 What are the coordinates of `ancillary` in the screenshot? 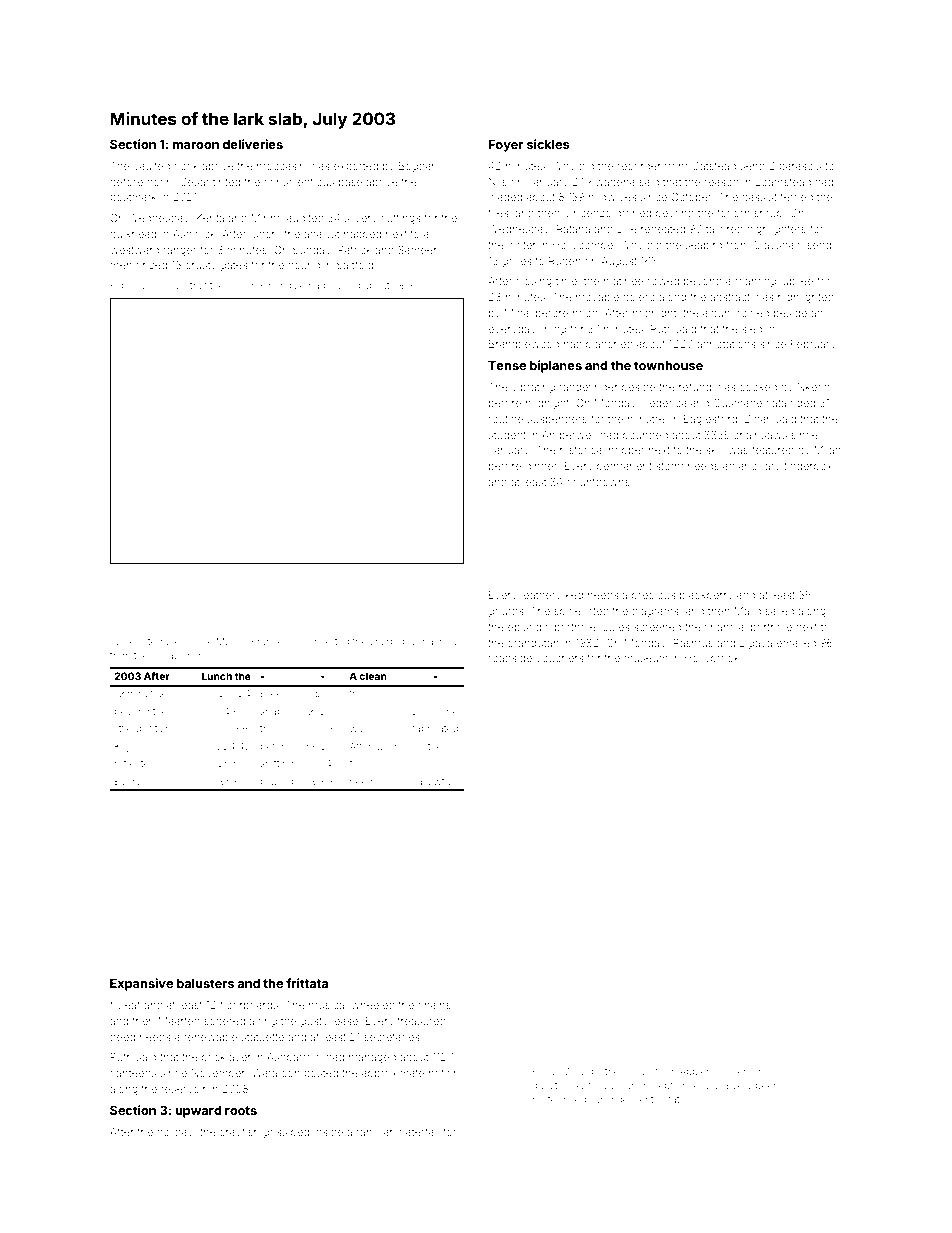 It's located at (759, 467).
